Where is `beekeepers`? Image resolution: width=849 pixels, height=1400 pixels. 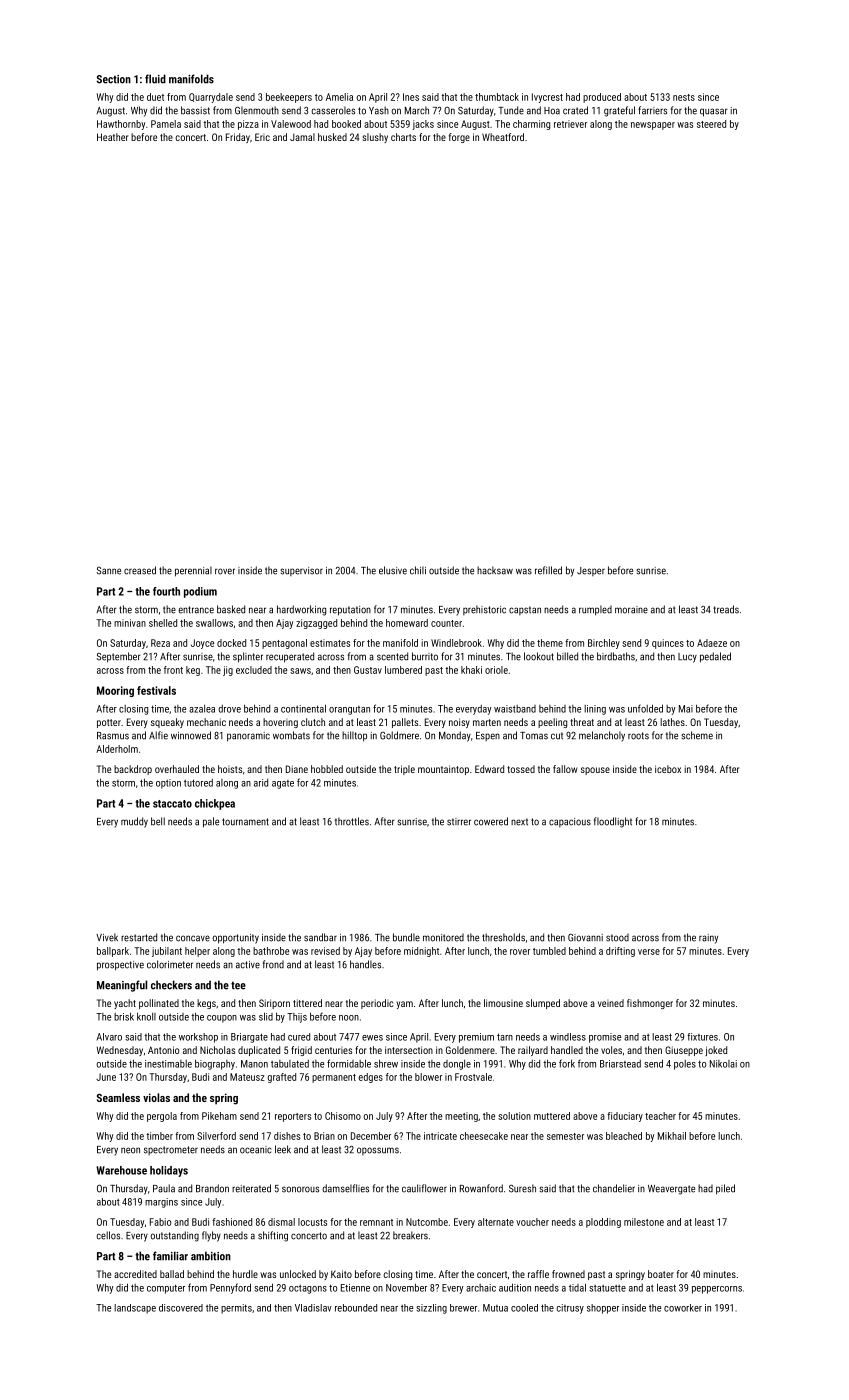
beekeepers is located at coordinates (289, 98).
